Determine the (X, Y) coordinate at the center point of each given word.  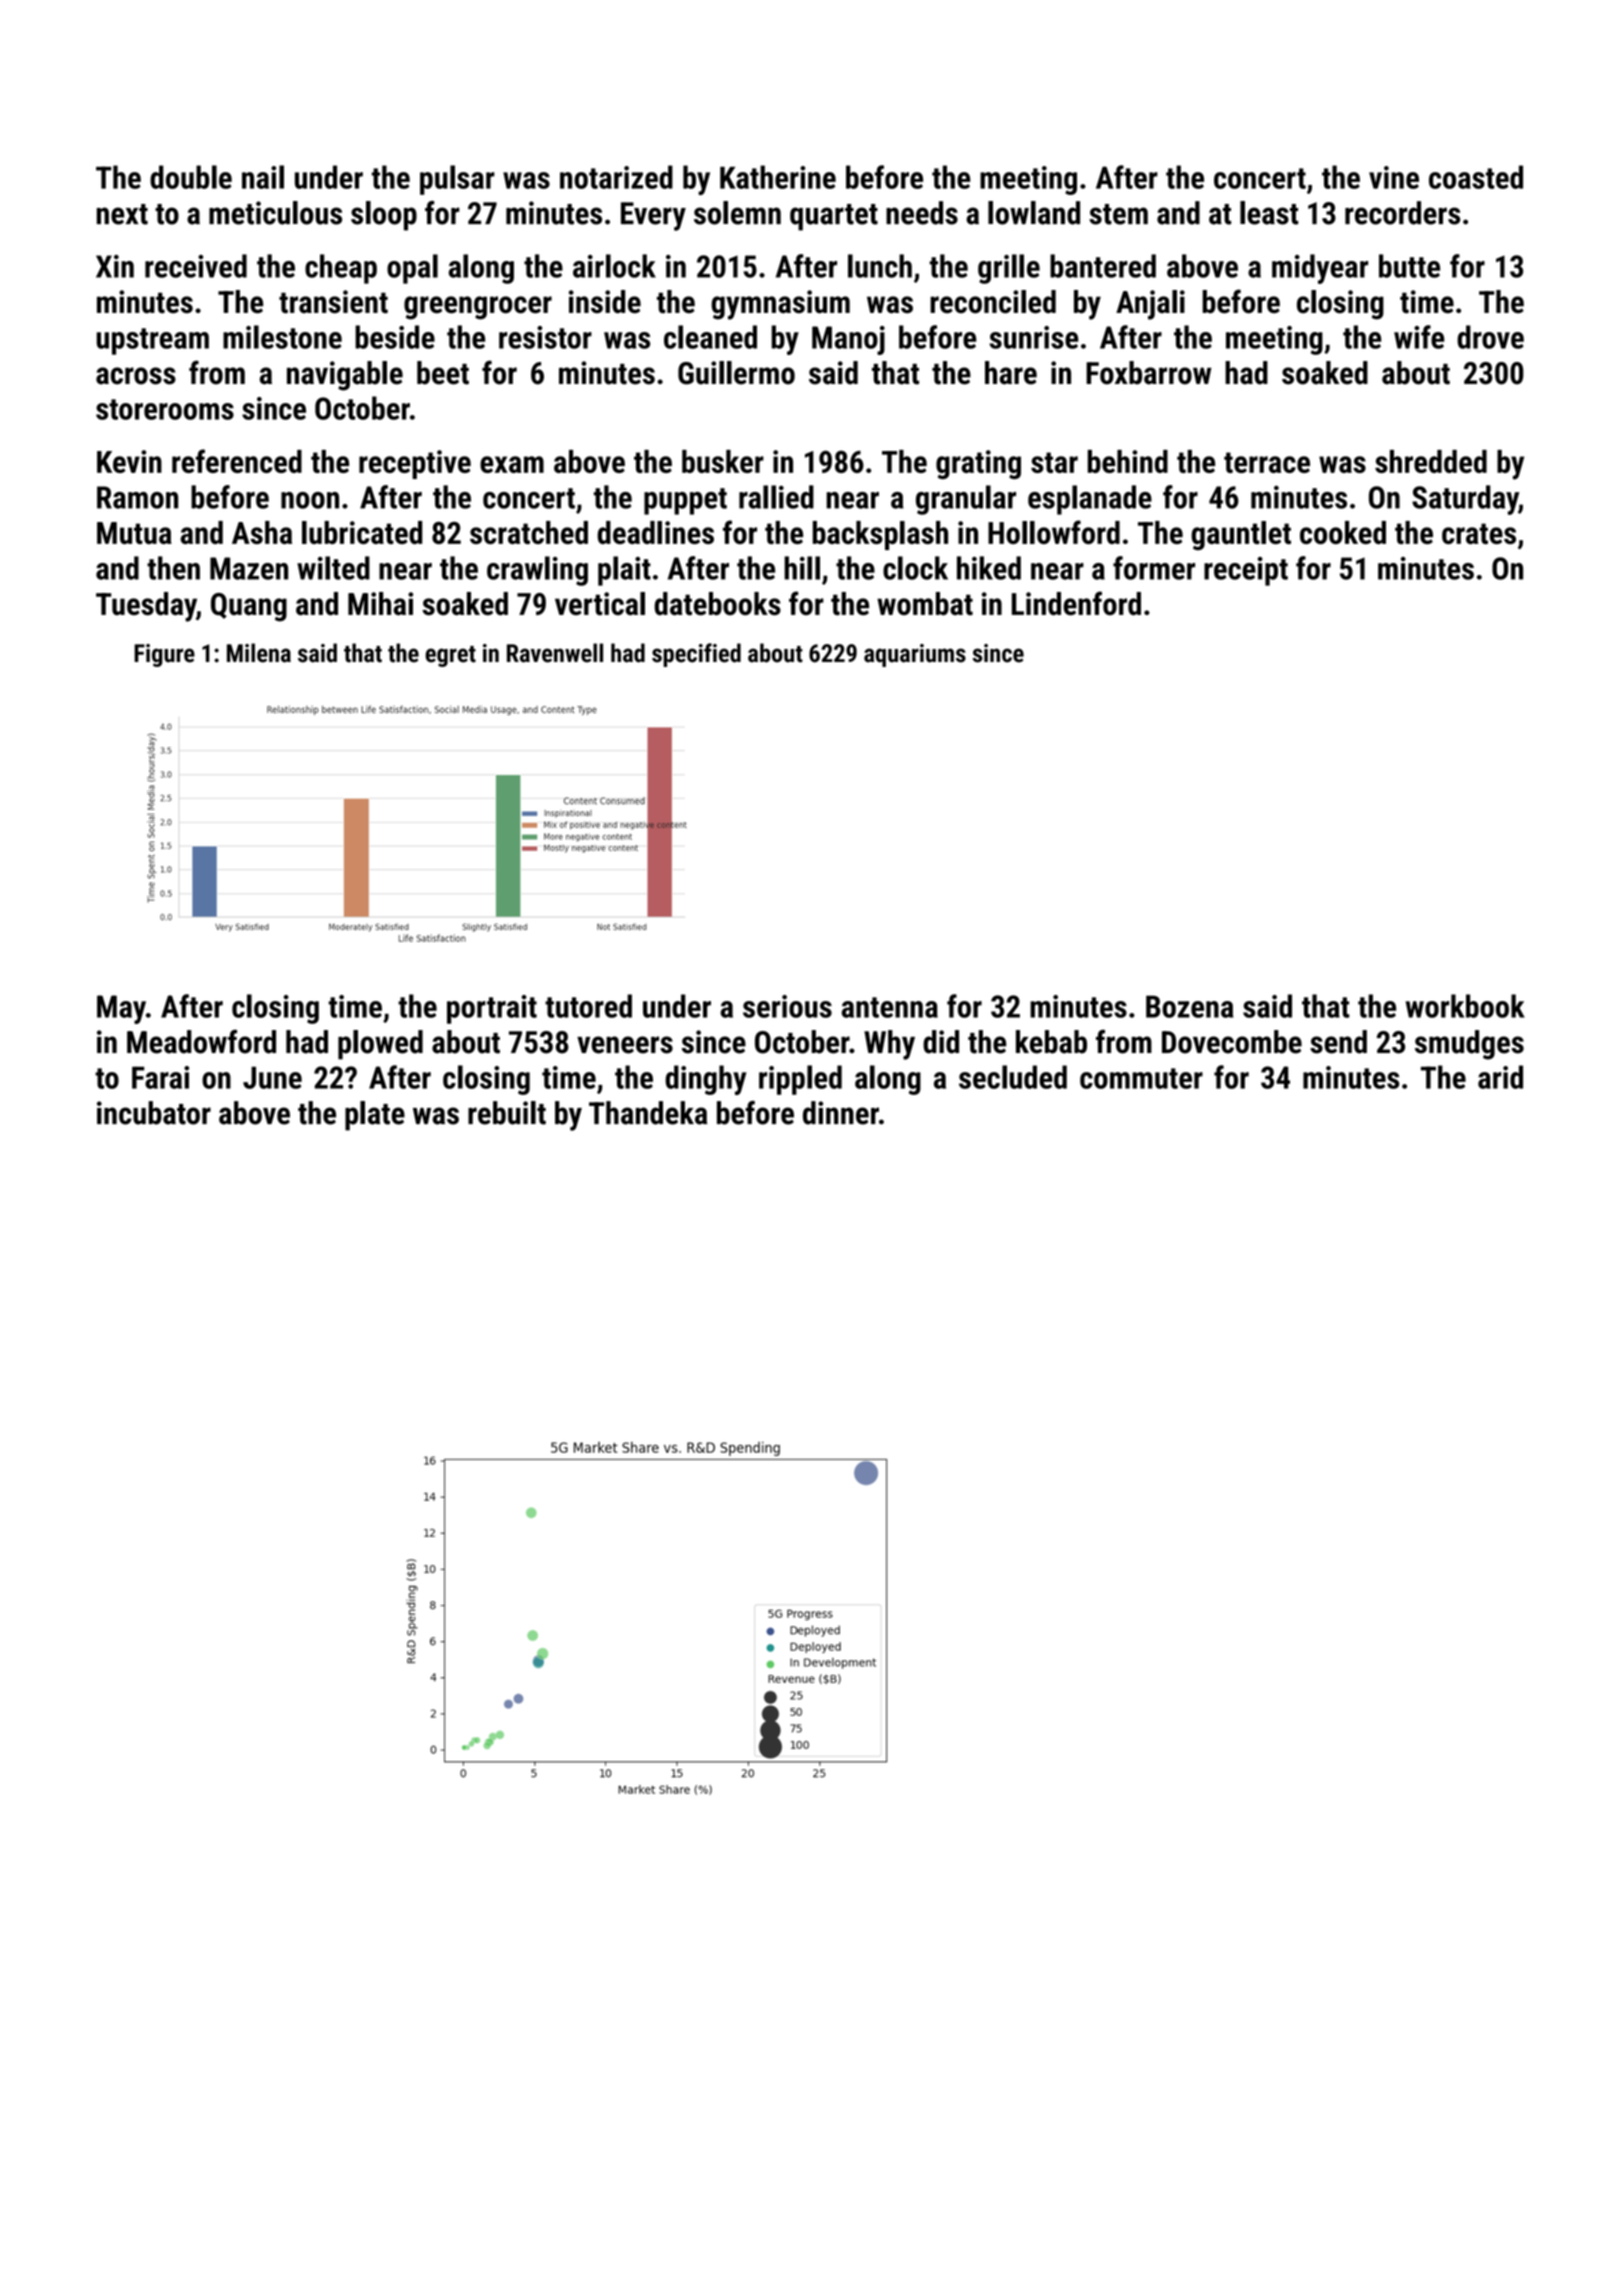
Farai (160, 1077)
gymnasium (780, 305)
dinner (841, 1113)
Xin (115, 266)
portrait (492, 1009)
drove (1490, 337)
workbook (1465, 1006)
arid (1500, 1077)
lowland (1034, 213)
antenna (890, 1007)
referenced (237, 461)
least (1269, 213)
